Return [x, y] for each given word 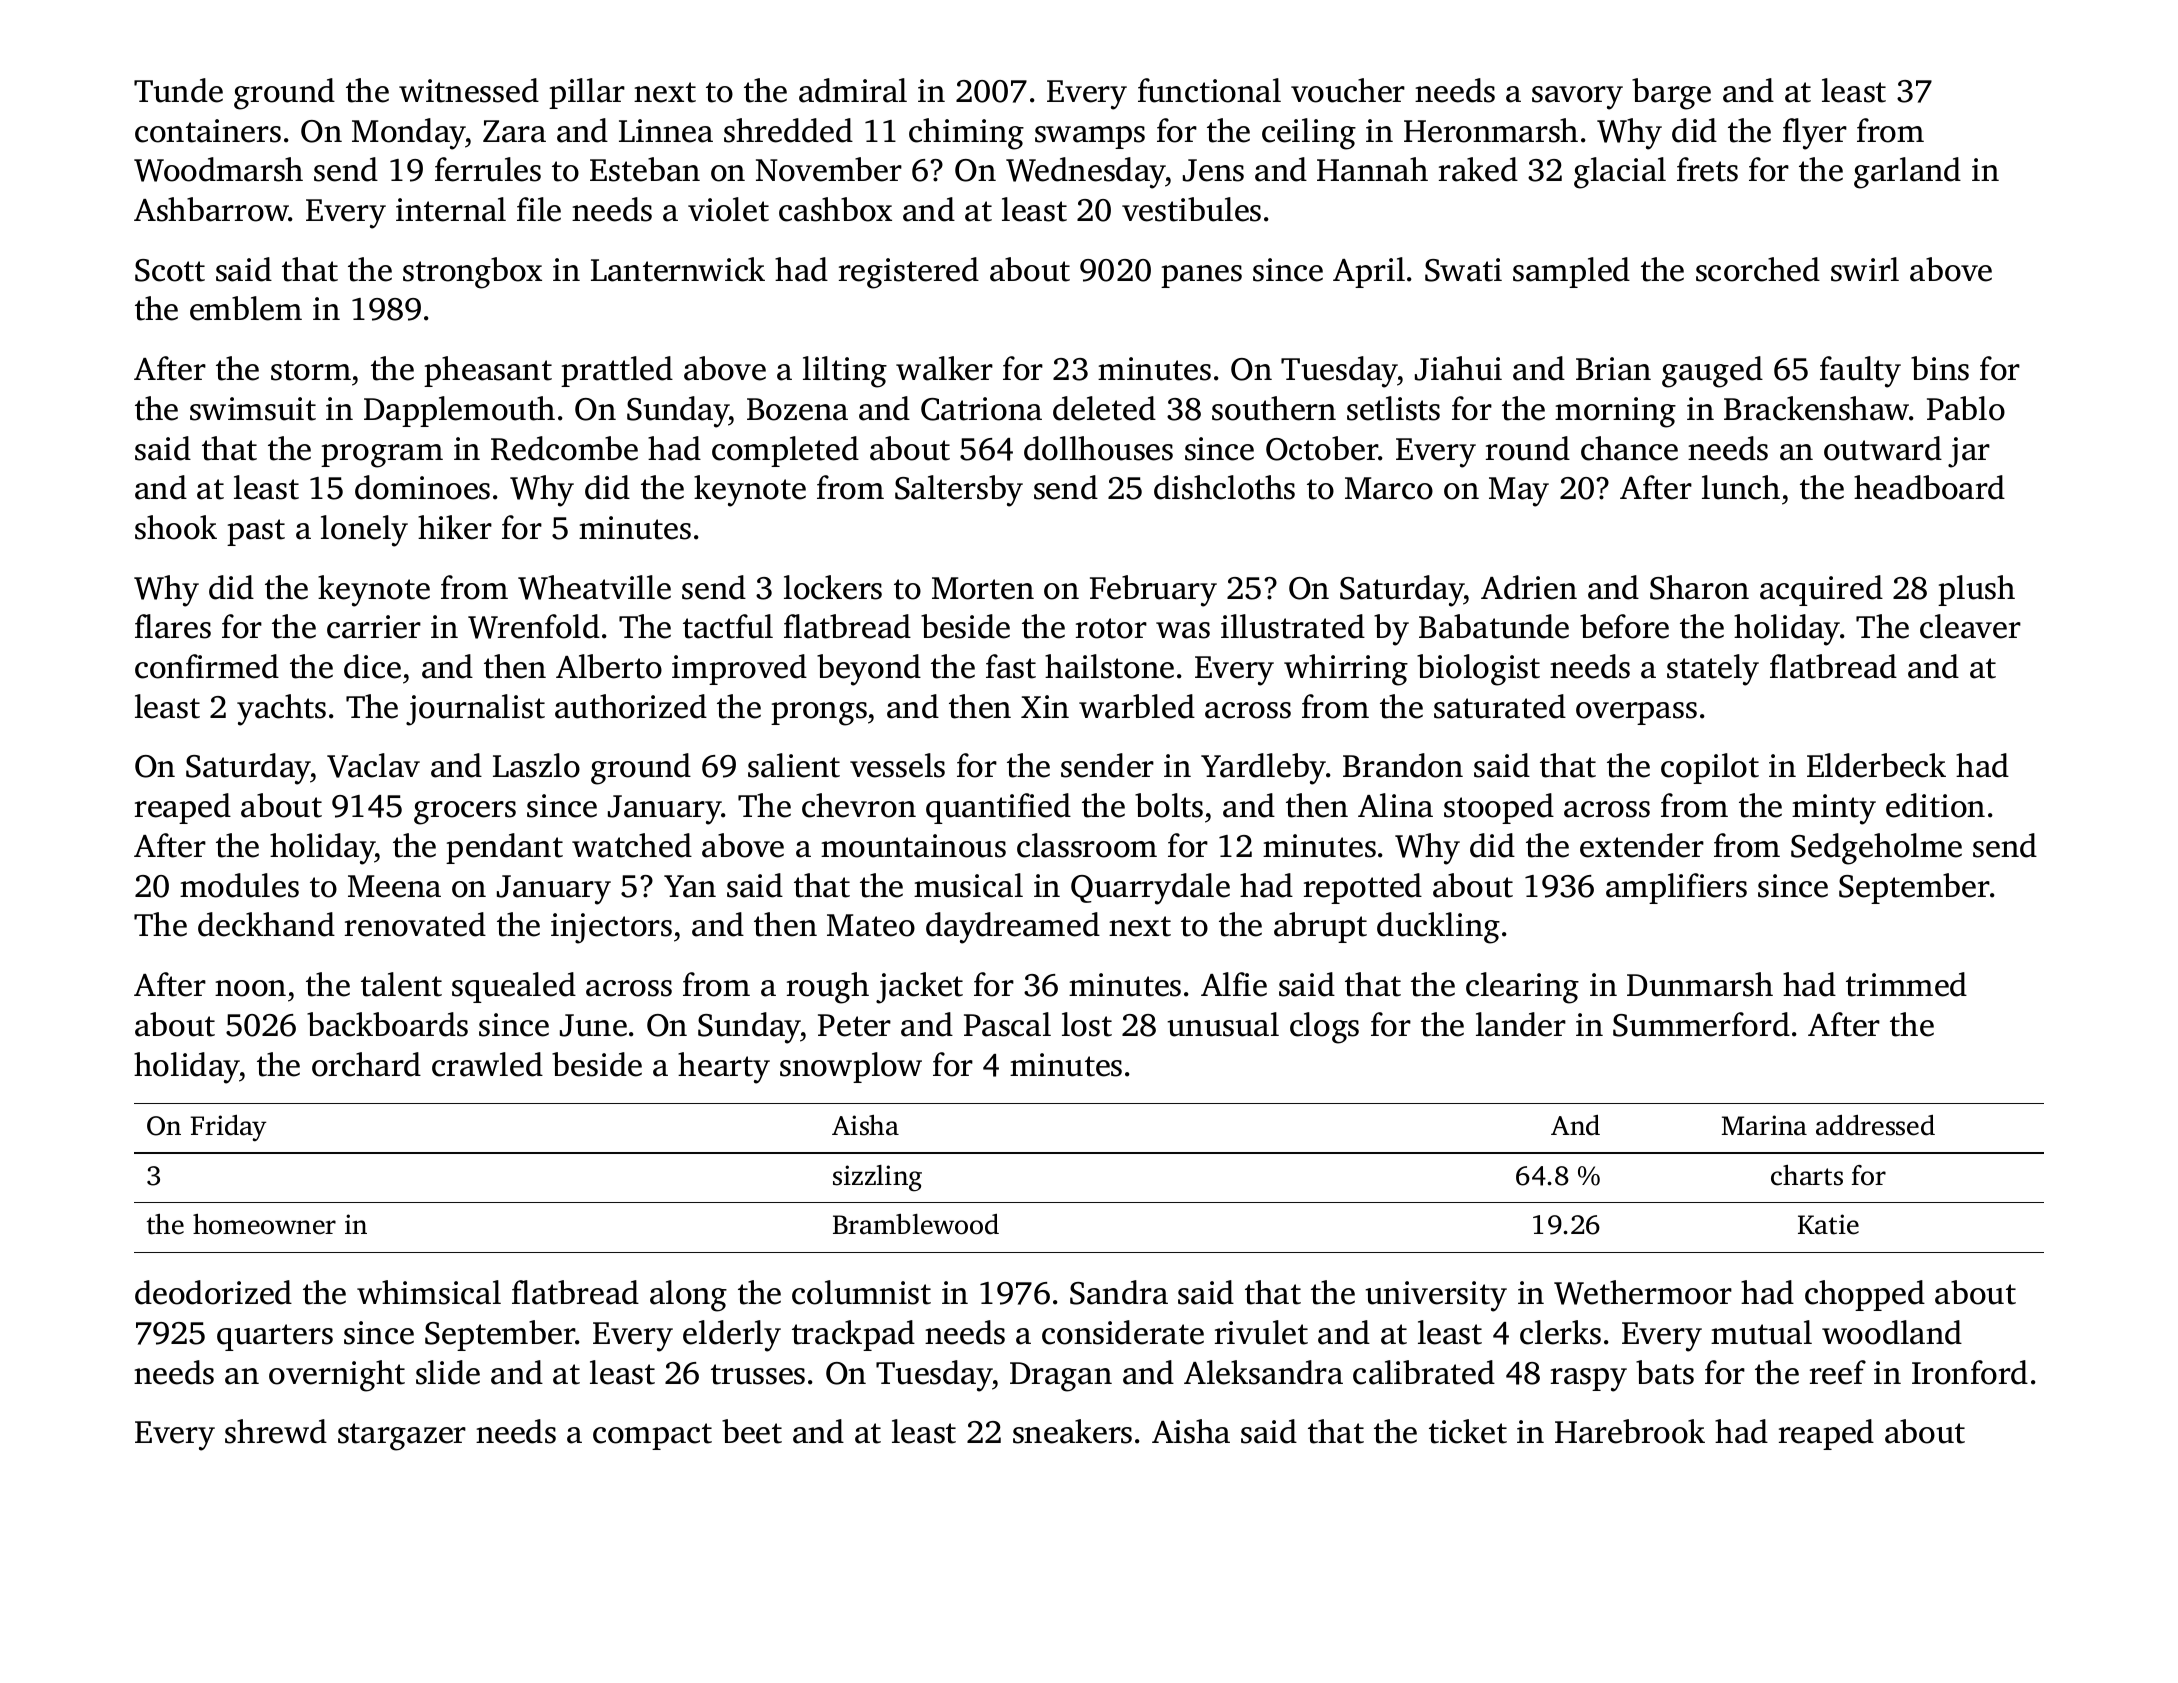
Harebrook [1630, 1431]
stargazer [402, 1437]
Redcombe [564, 448]
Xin [1045, 706]
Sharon [1699, 587]
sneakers [1072, 1431]
